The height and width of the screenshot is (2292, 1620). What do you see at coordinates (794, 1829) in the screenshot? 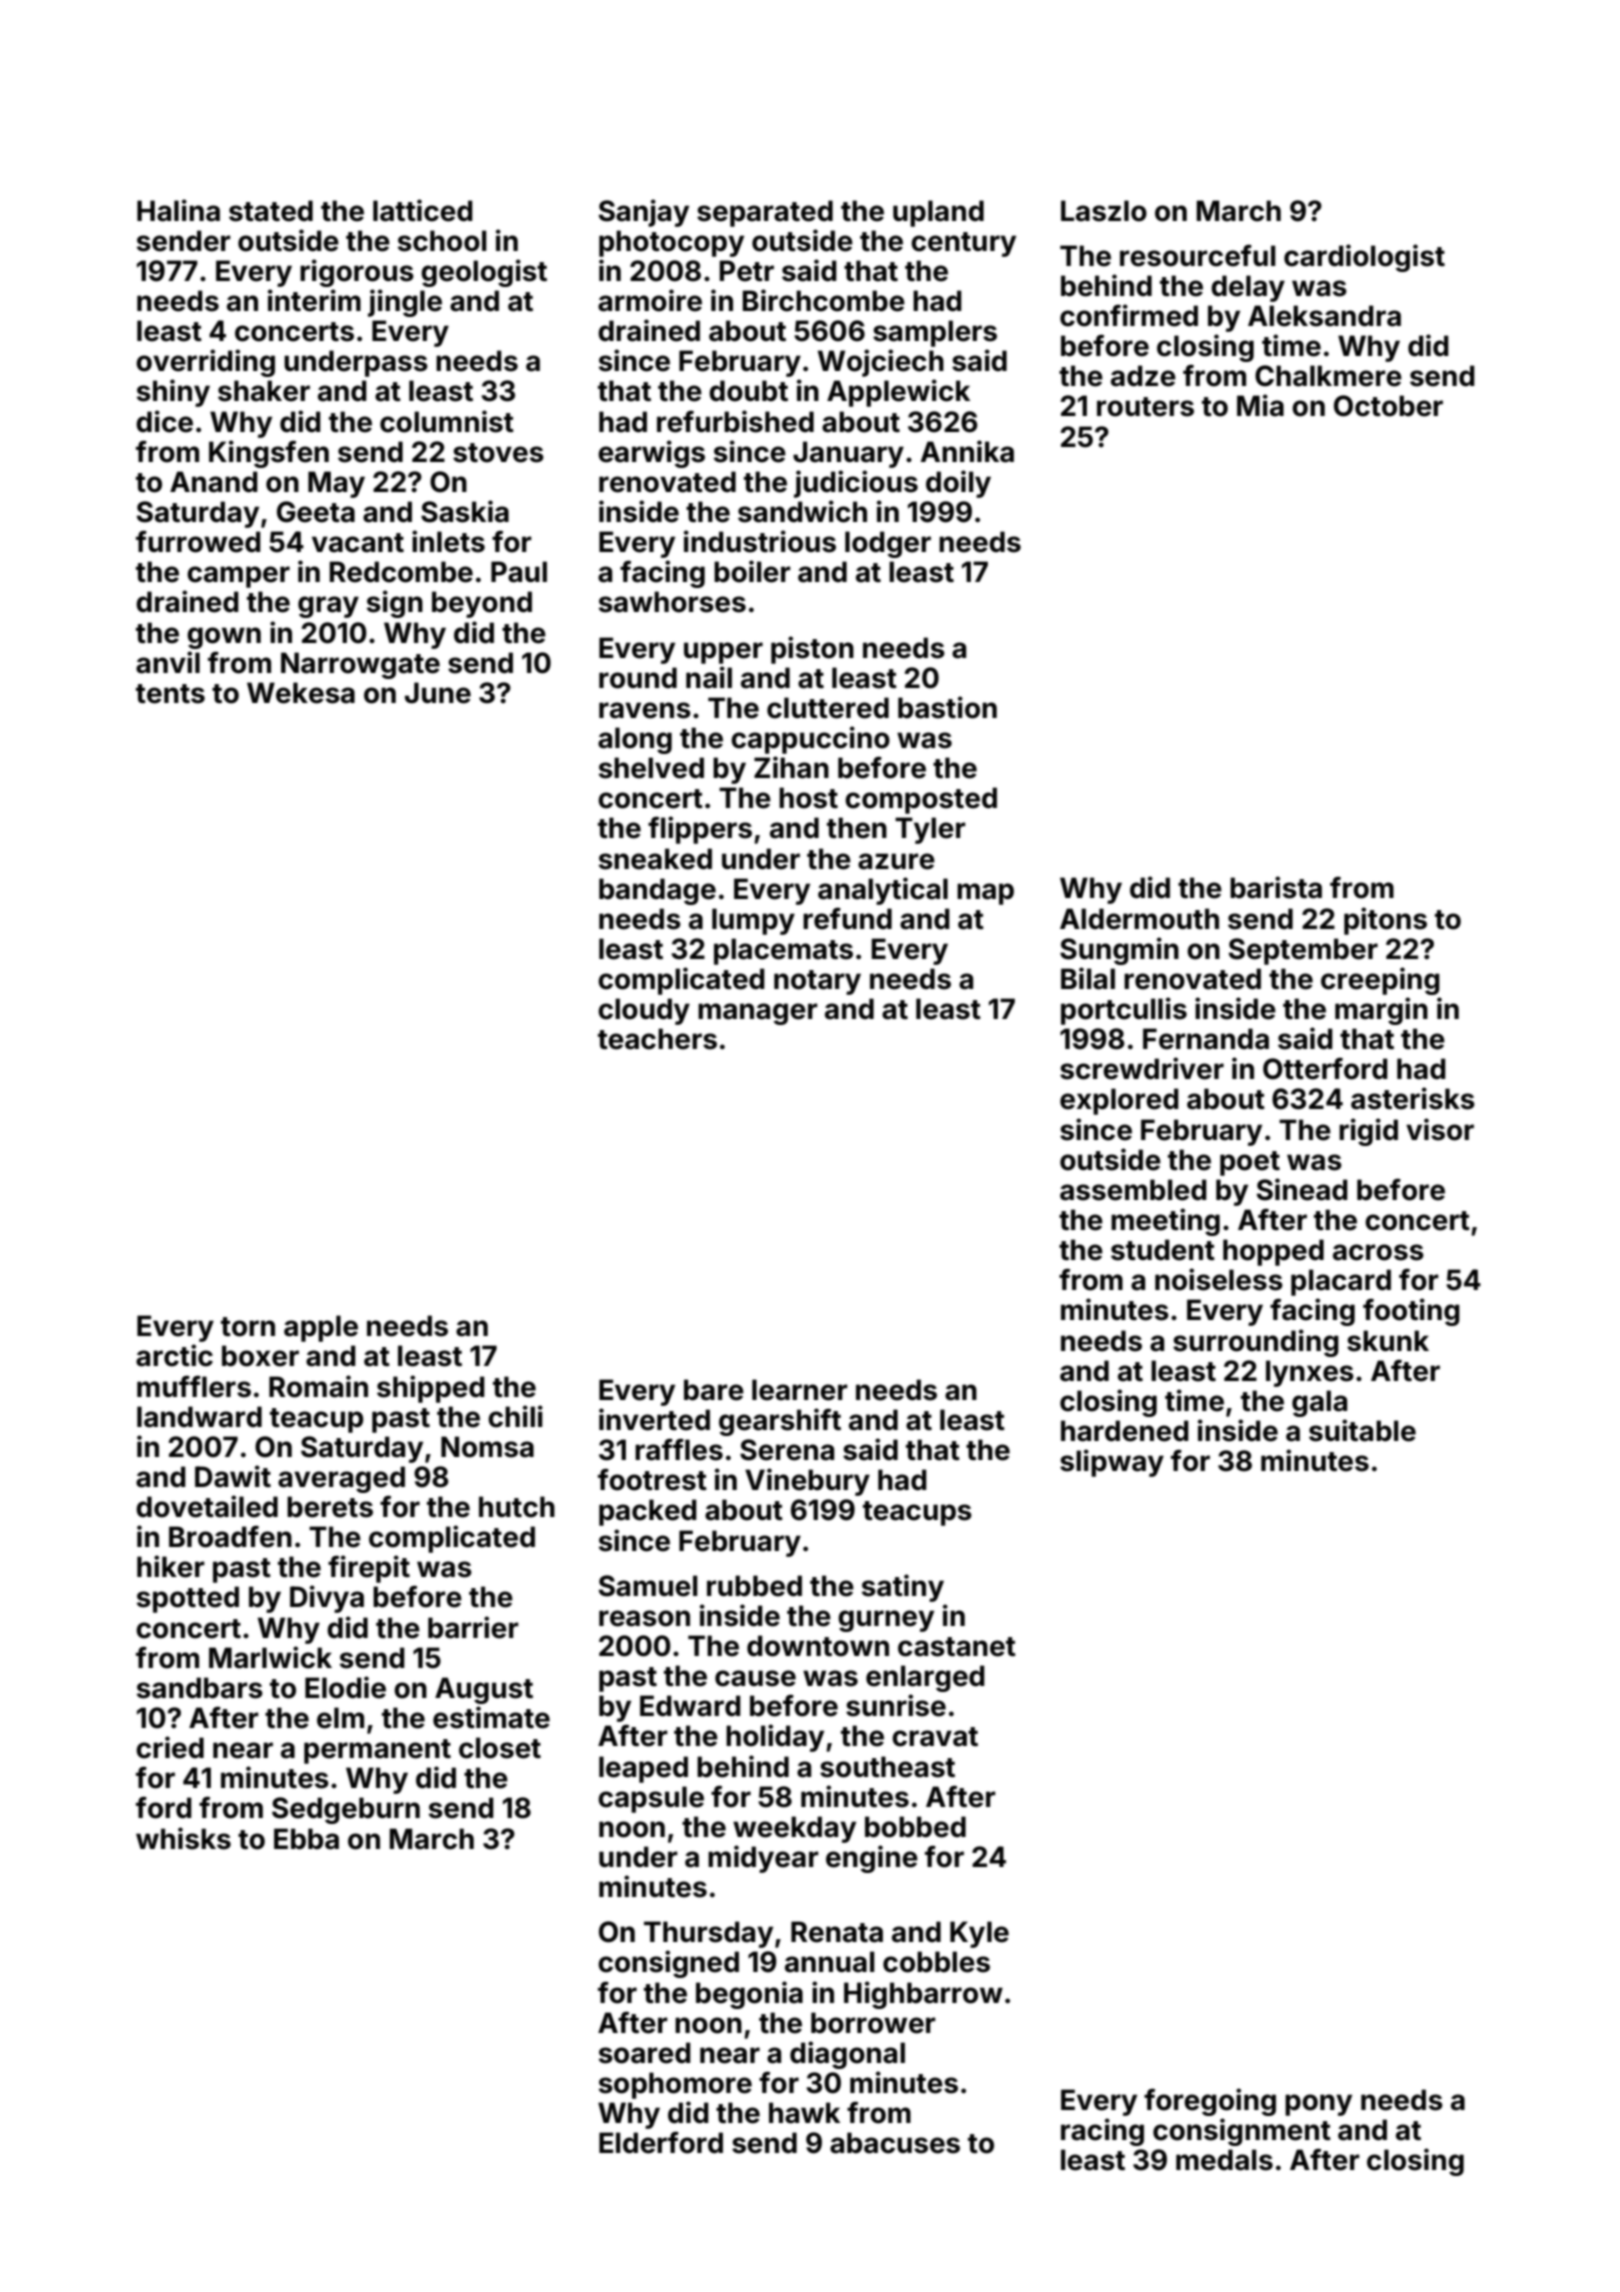
I see `weekday` at bounding box center [794, 1829].
